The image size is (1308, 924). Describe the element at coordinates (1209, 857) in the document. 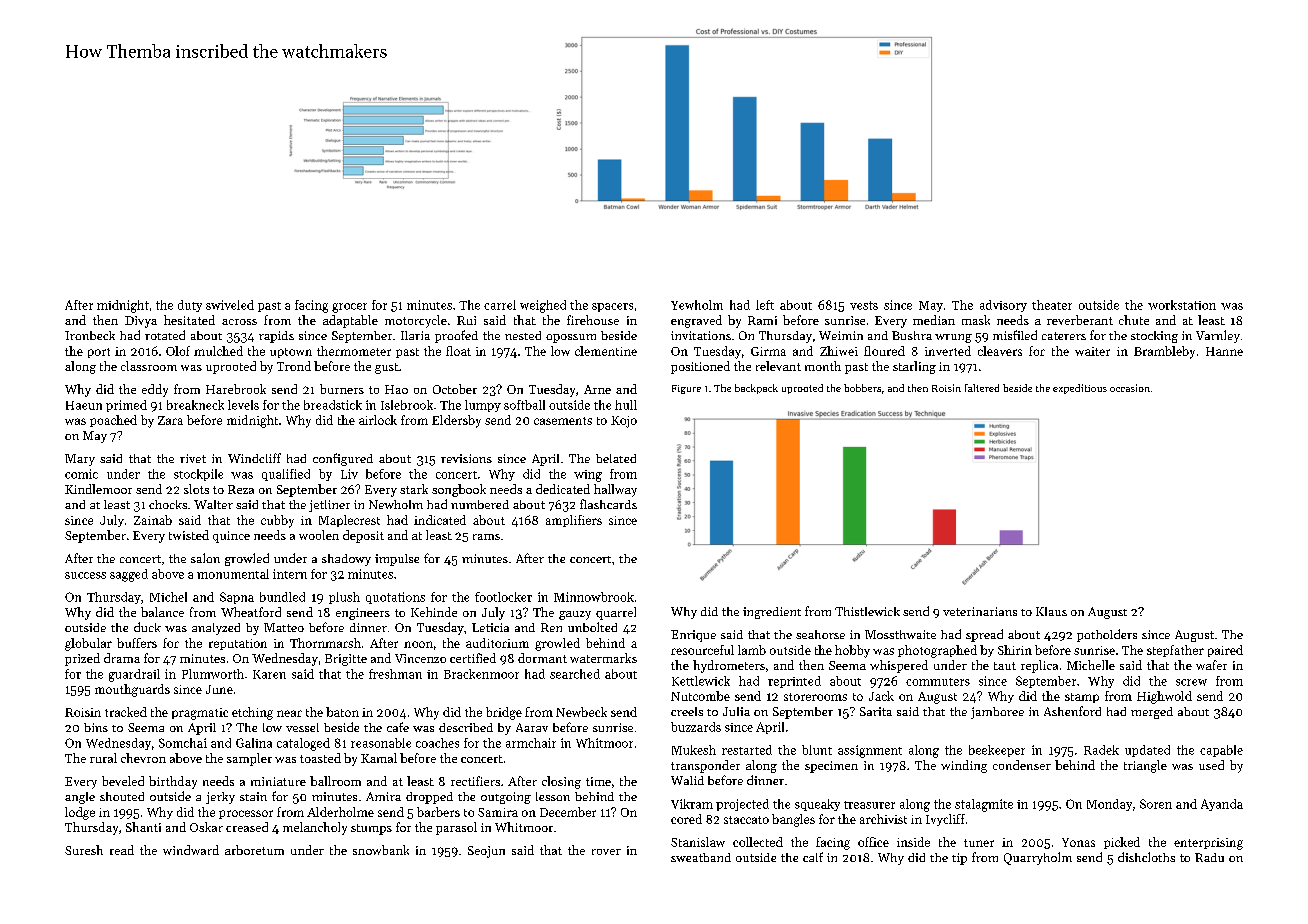

I see `Radu` at that location.
